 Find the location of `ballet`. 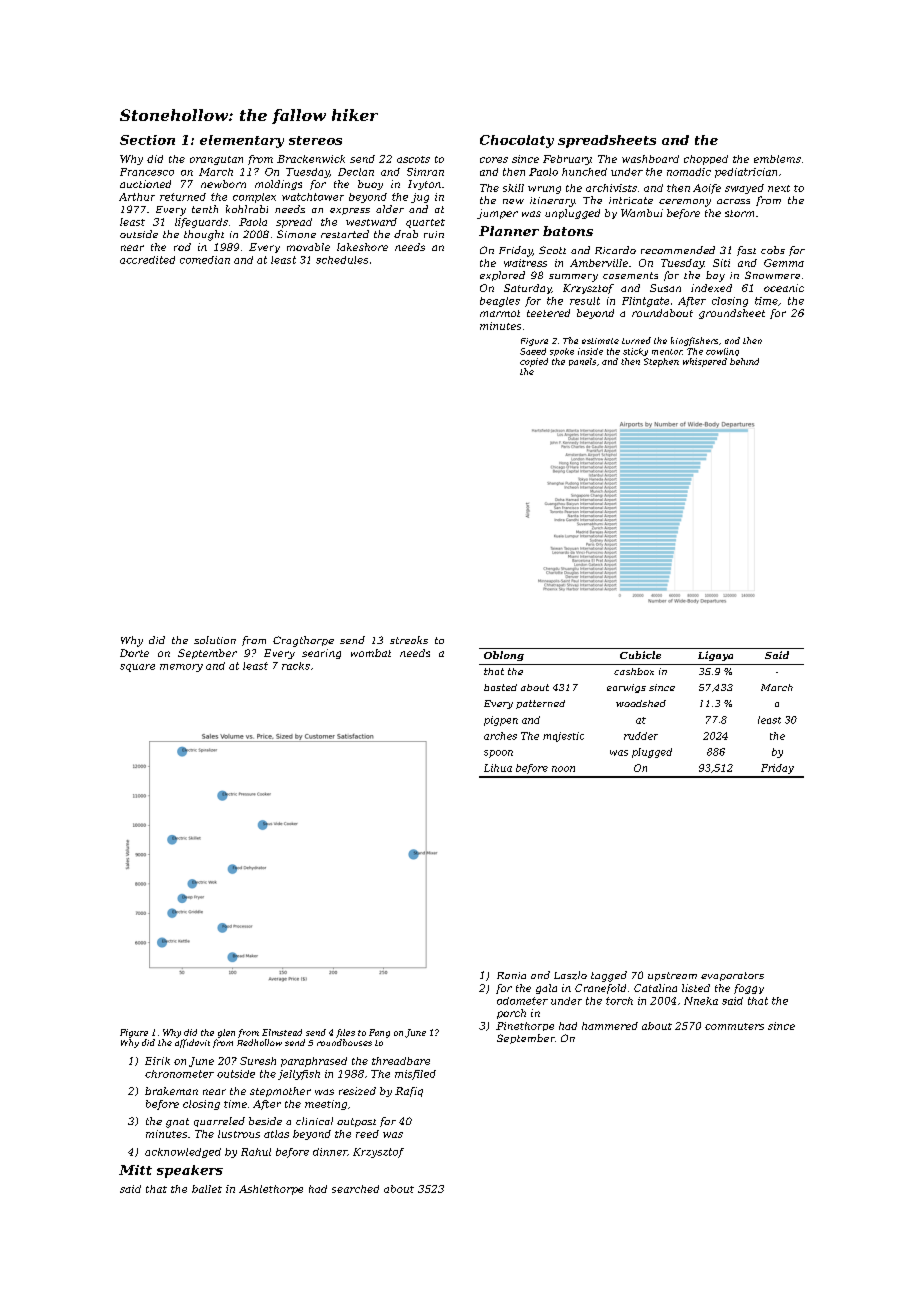

ballet is located at coordinates (207, 1189).
